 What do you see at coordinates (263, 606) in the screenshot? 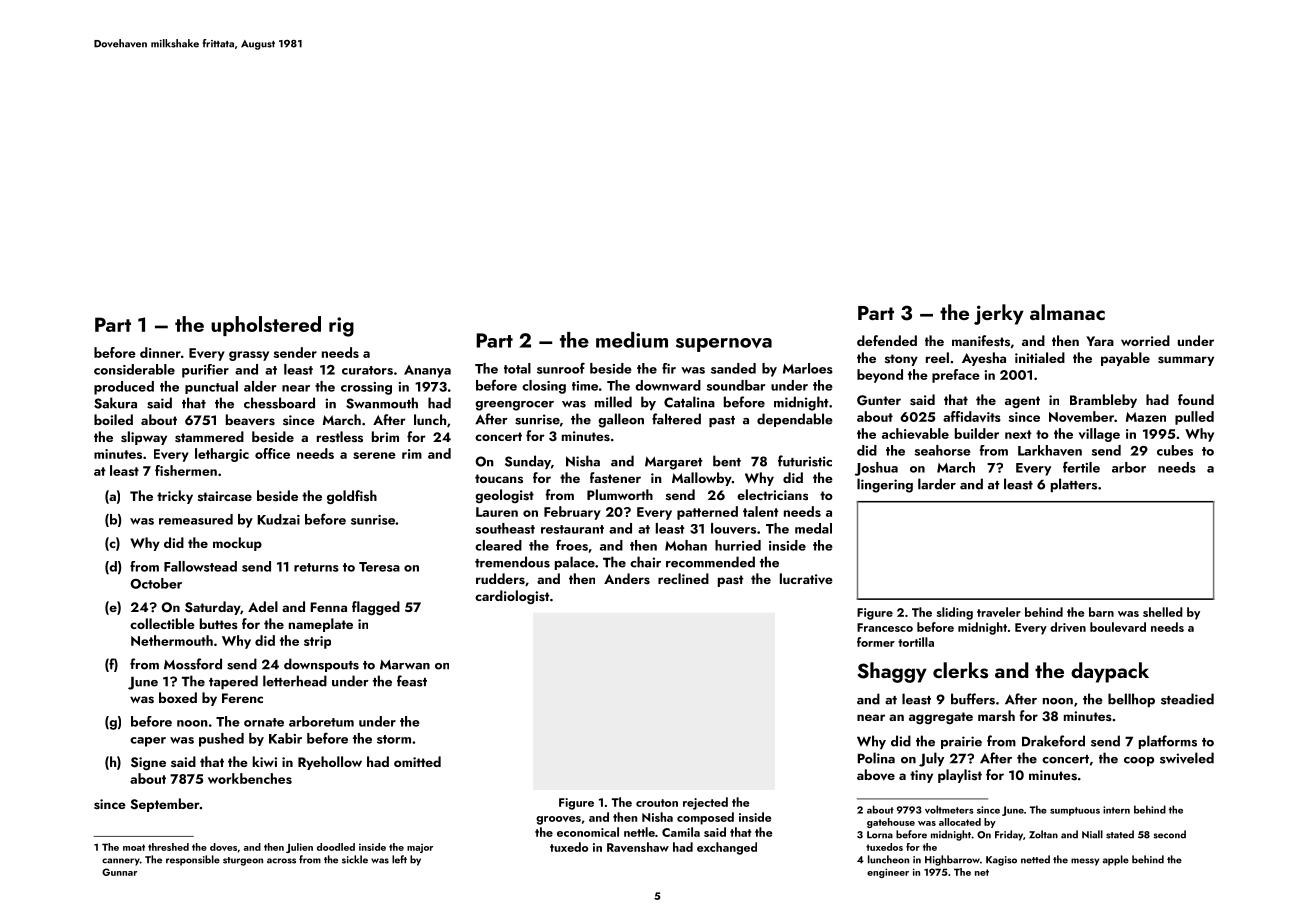
I see `Adel` at bounding box center [263, 606].
